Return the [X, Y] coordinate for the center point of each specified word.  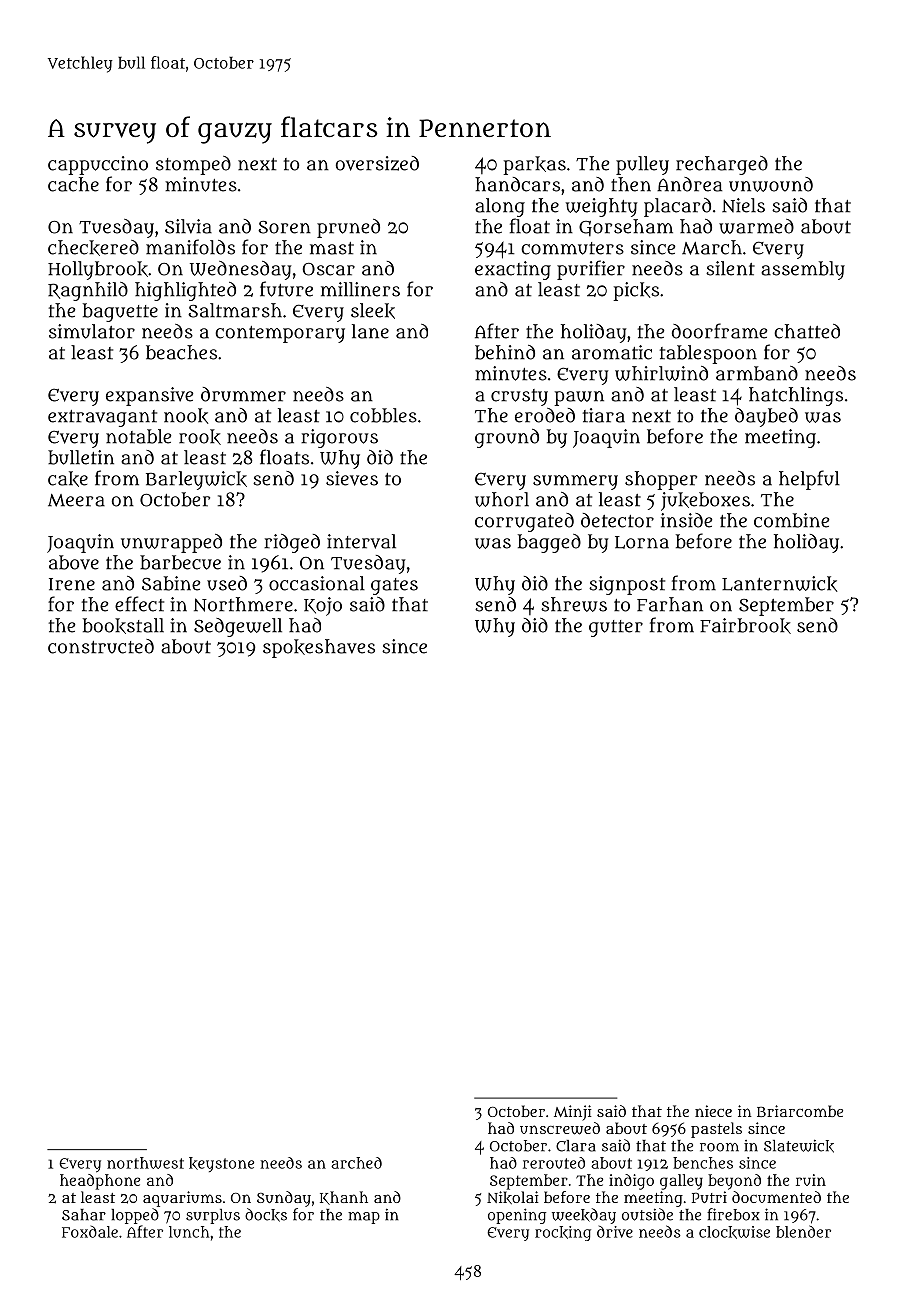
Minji [573, 1113]
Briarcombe [800, 1111]
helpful [809, 480]
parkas [534, 165]
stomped [193, 165]
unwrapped [171, 543]
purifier [591, 270]
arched [356, 1163]
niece [713, 1111]
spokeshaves [319, 648]
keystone [221, 1164]
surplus [213, 1216]
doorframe [720, 331]
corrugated [524, 522]
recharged [722, 165]
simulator [92, 331]
